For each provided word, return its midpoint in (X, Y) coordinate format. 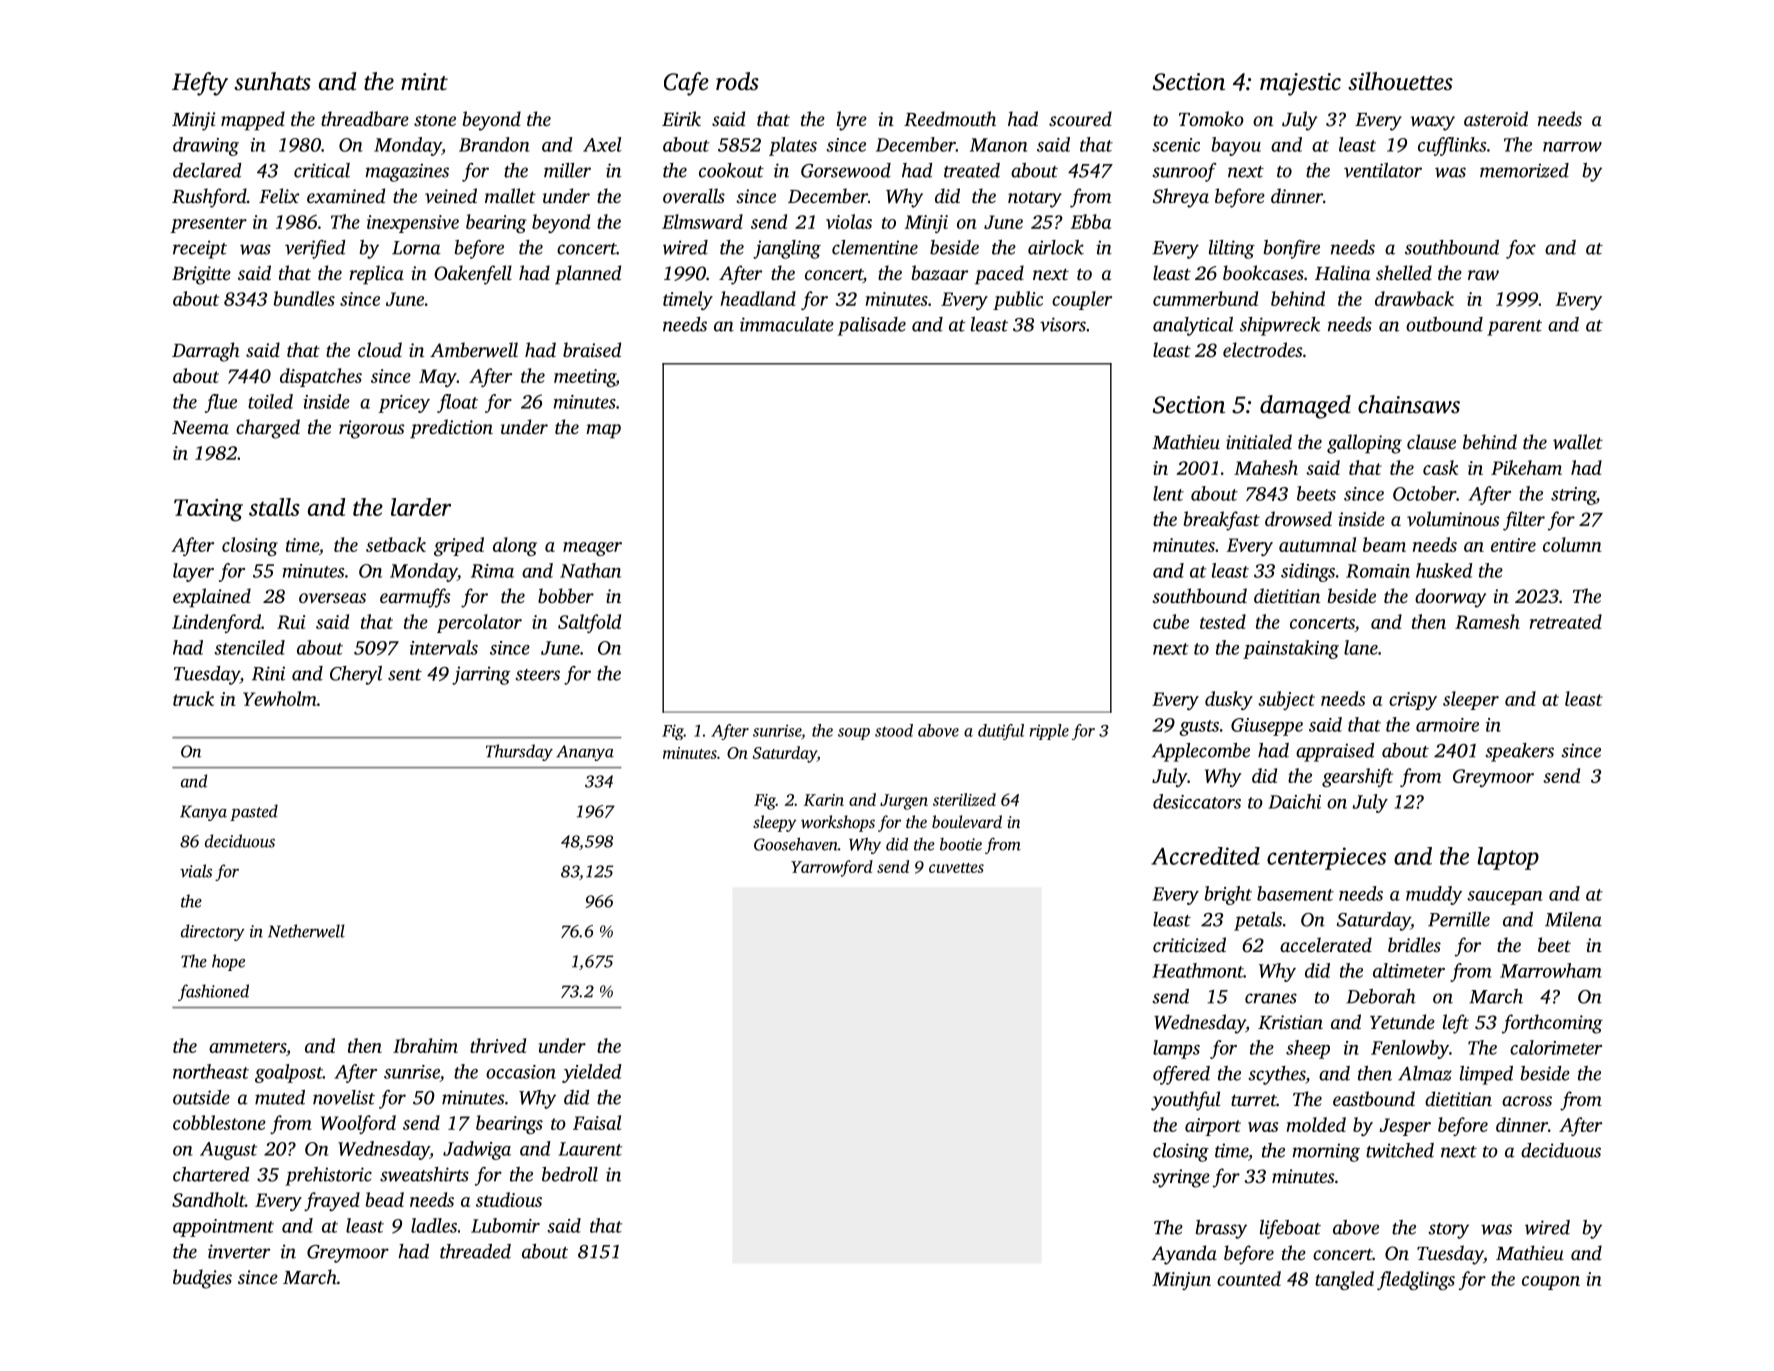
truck (193, 698)
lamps (1176, 1049)
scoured (1080, 118)
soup (854, 734)
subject (1286, 700)
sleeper (1471, 700)
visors (1063, 324)
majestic (1300, 84)
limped (1486, 1075)
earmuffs (415, 598)
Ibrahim (425, 1045)
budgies (202, 1279)
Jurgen (904, 802)
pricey (404, 404)
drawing (206, 146)
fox (1521, 249)
